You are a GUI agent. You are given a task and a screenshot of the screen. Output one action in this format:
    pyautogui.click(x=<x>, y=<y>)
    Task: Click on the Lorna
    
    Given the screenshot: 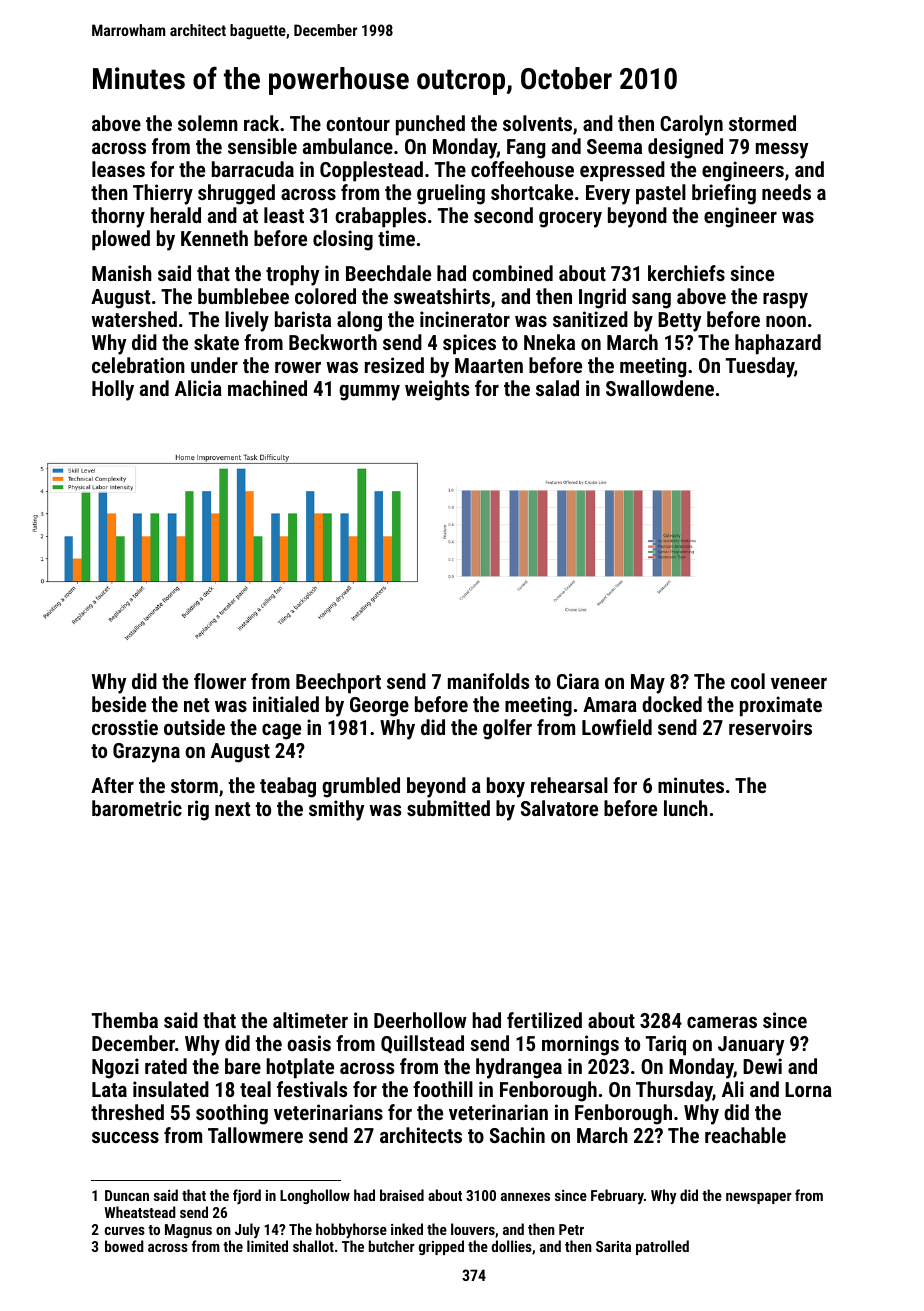 What is the action you would take?
    pyautogui.click(x=808, y=1089)
